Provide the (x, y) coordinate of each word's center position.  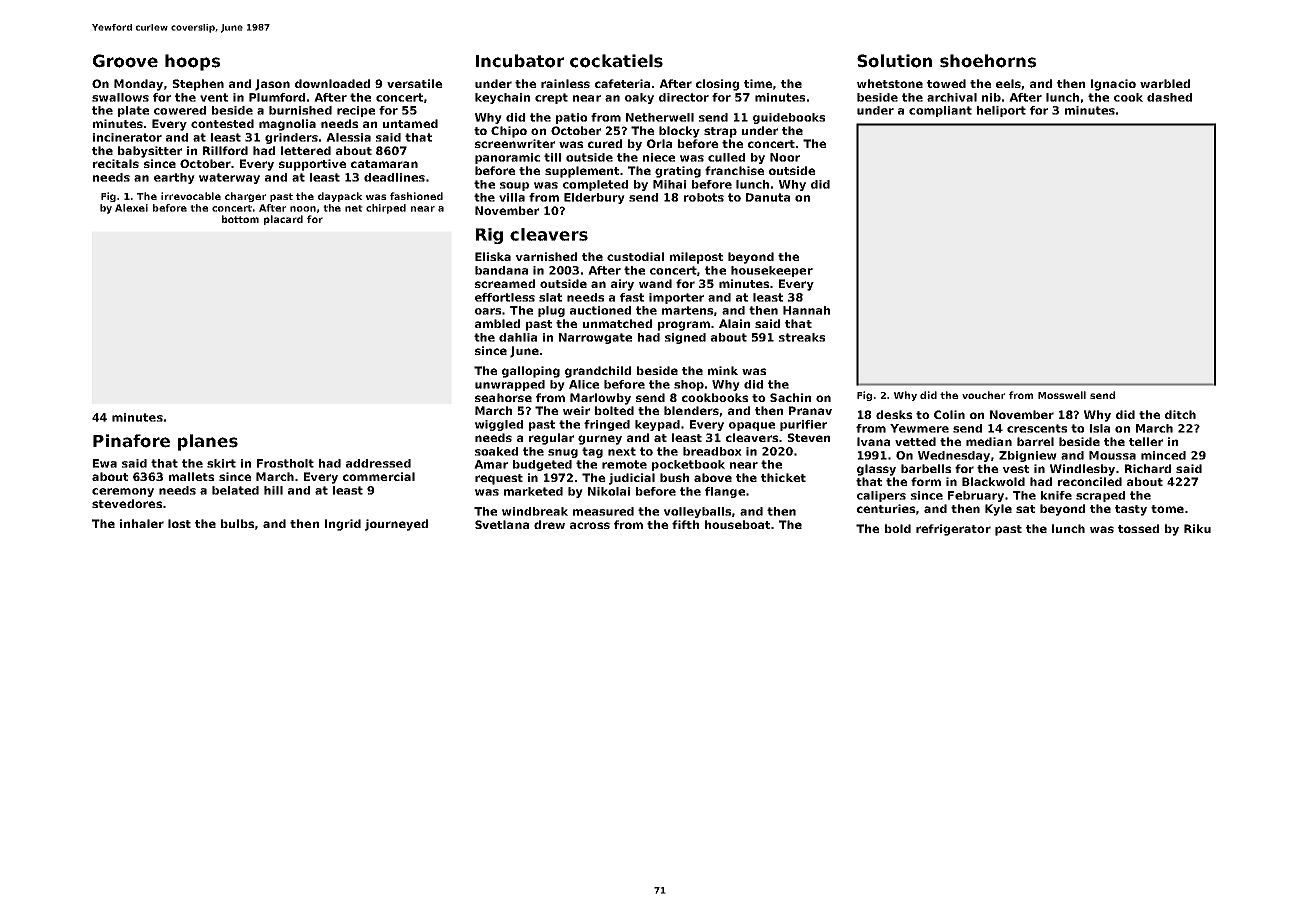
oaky (639, 98)
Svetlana (502, 524)
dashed (1169, 97)
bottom (240, 219)
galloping (531, 372)
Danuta (768, 197)
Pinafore (131, 441)
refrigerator (953, 530)
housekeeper (772, 271)
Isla (1100, 428)
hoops (192, 62)
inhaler (142, 523)
